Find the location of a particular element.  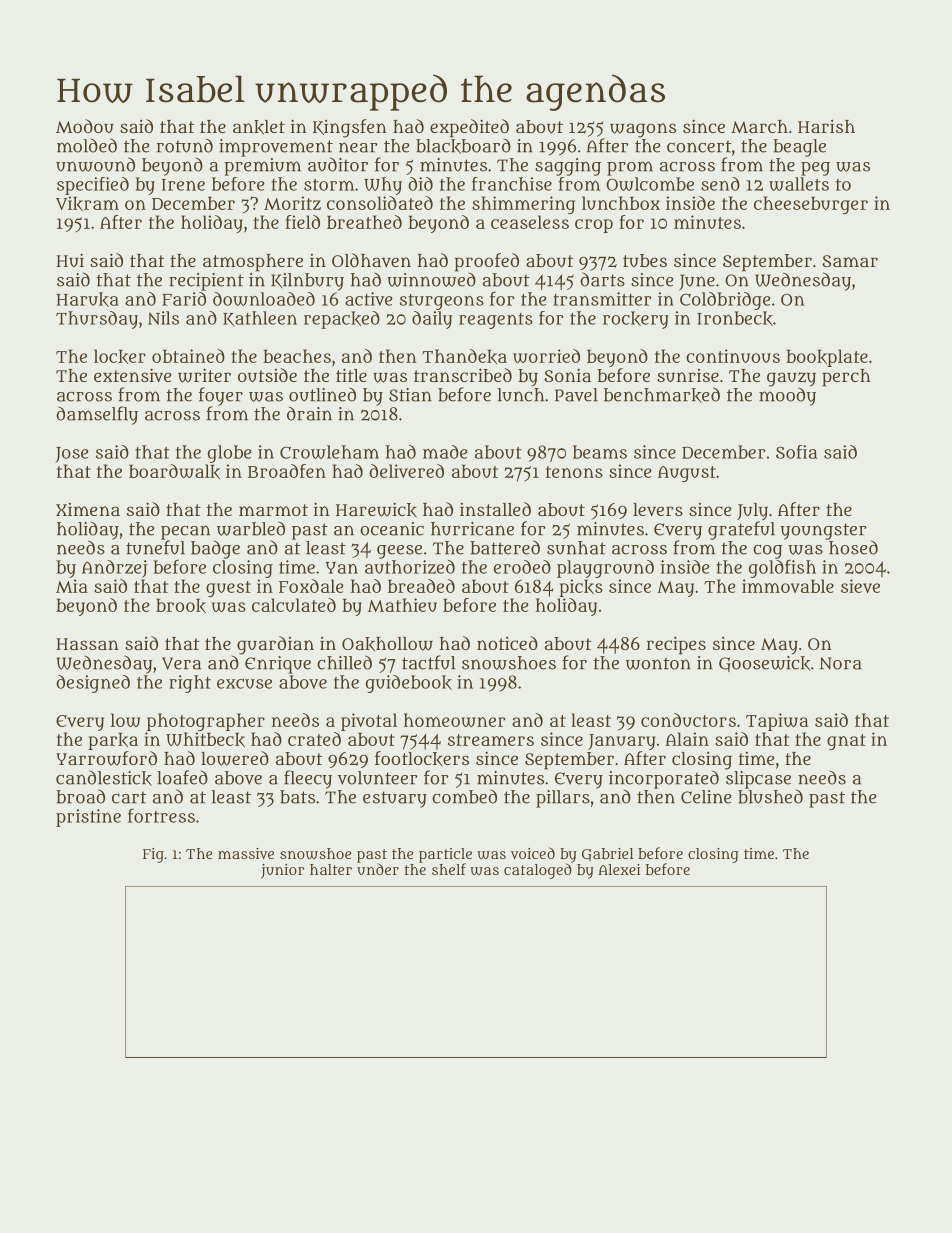

sagging is located at coordinates (568, 167).
